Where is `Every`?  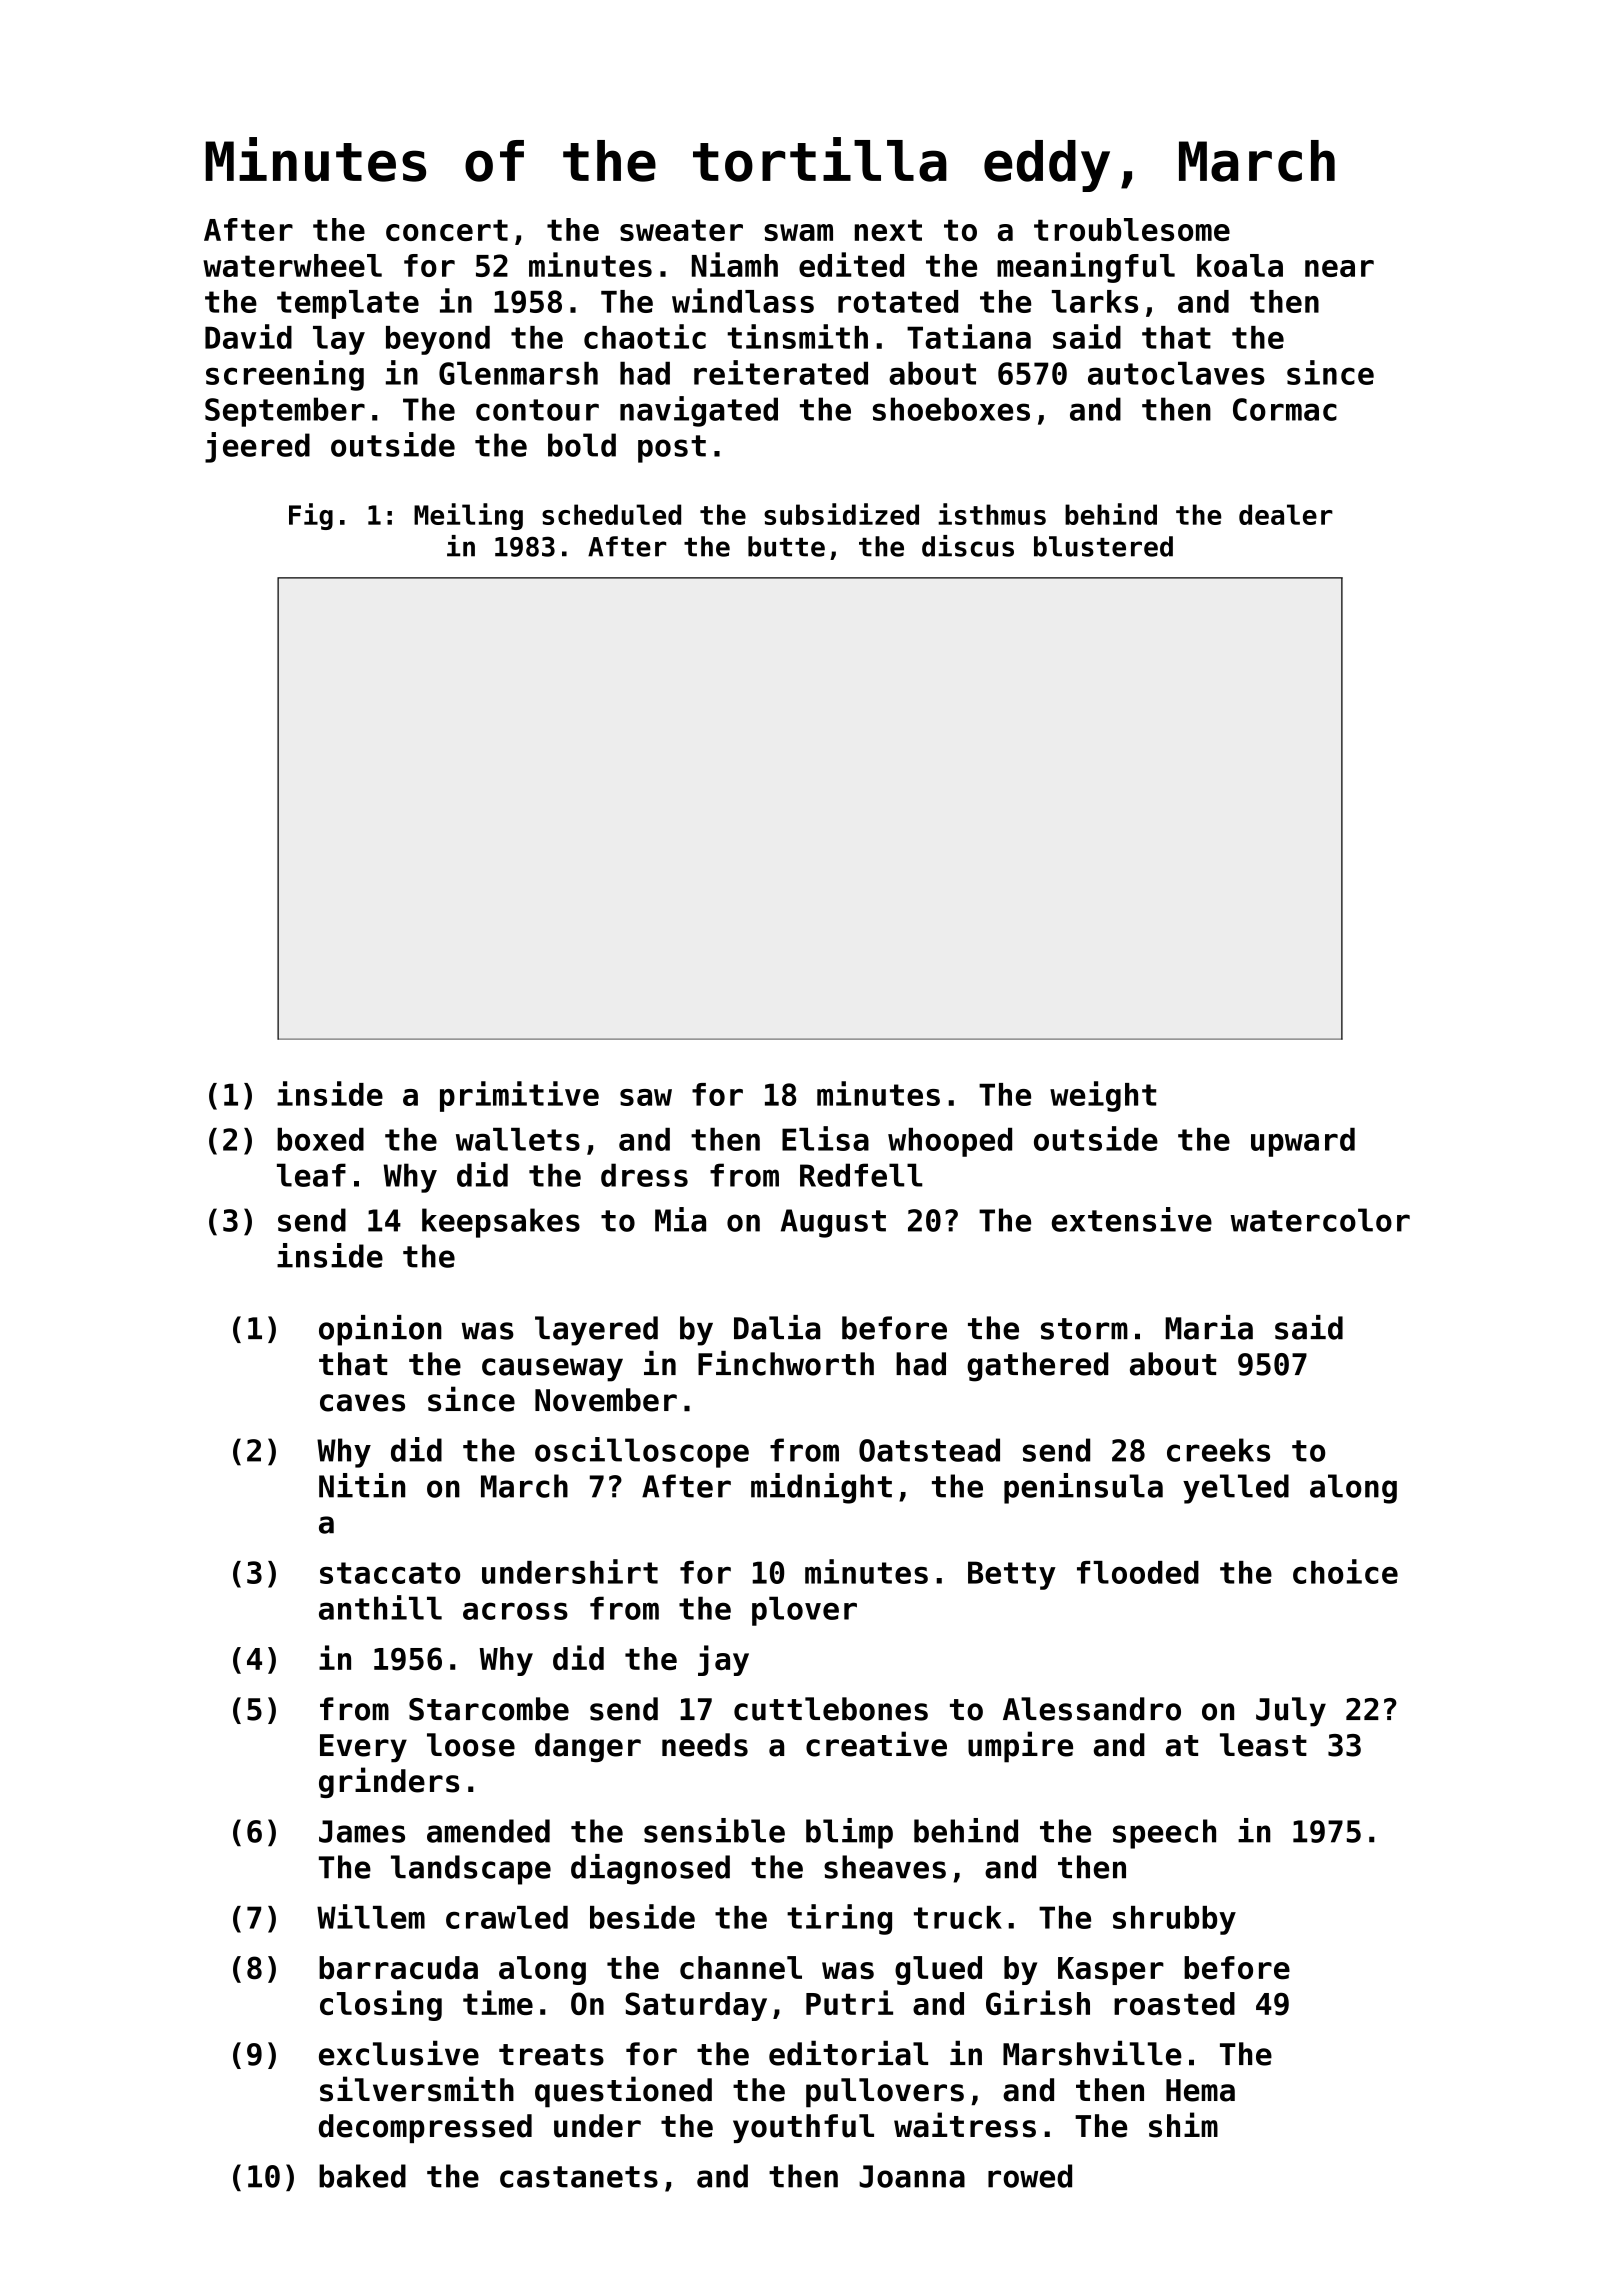
Every is located at coordinates (363, 1748).
